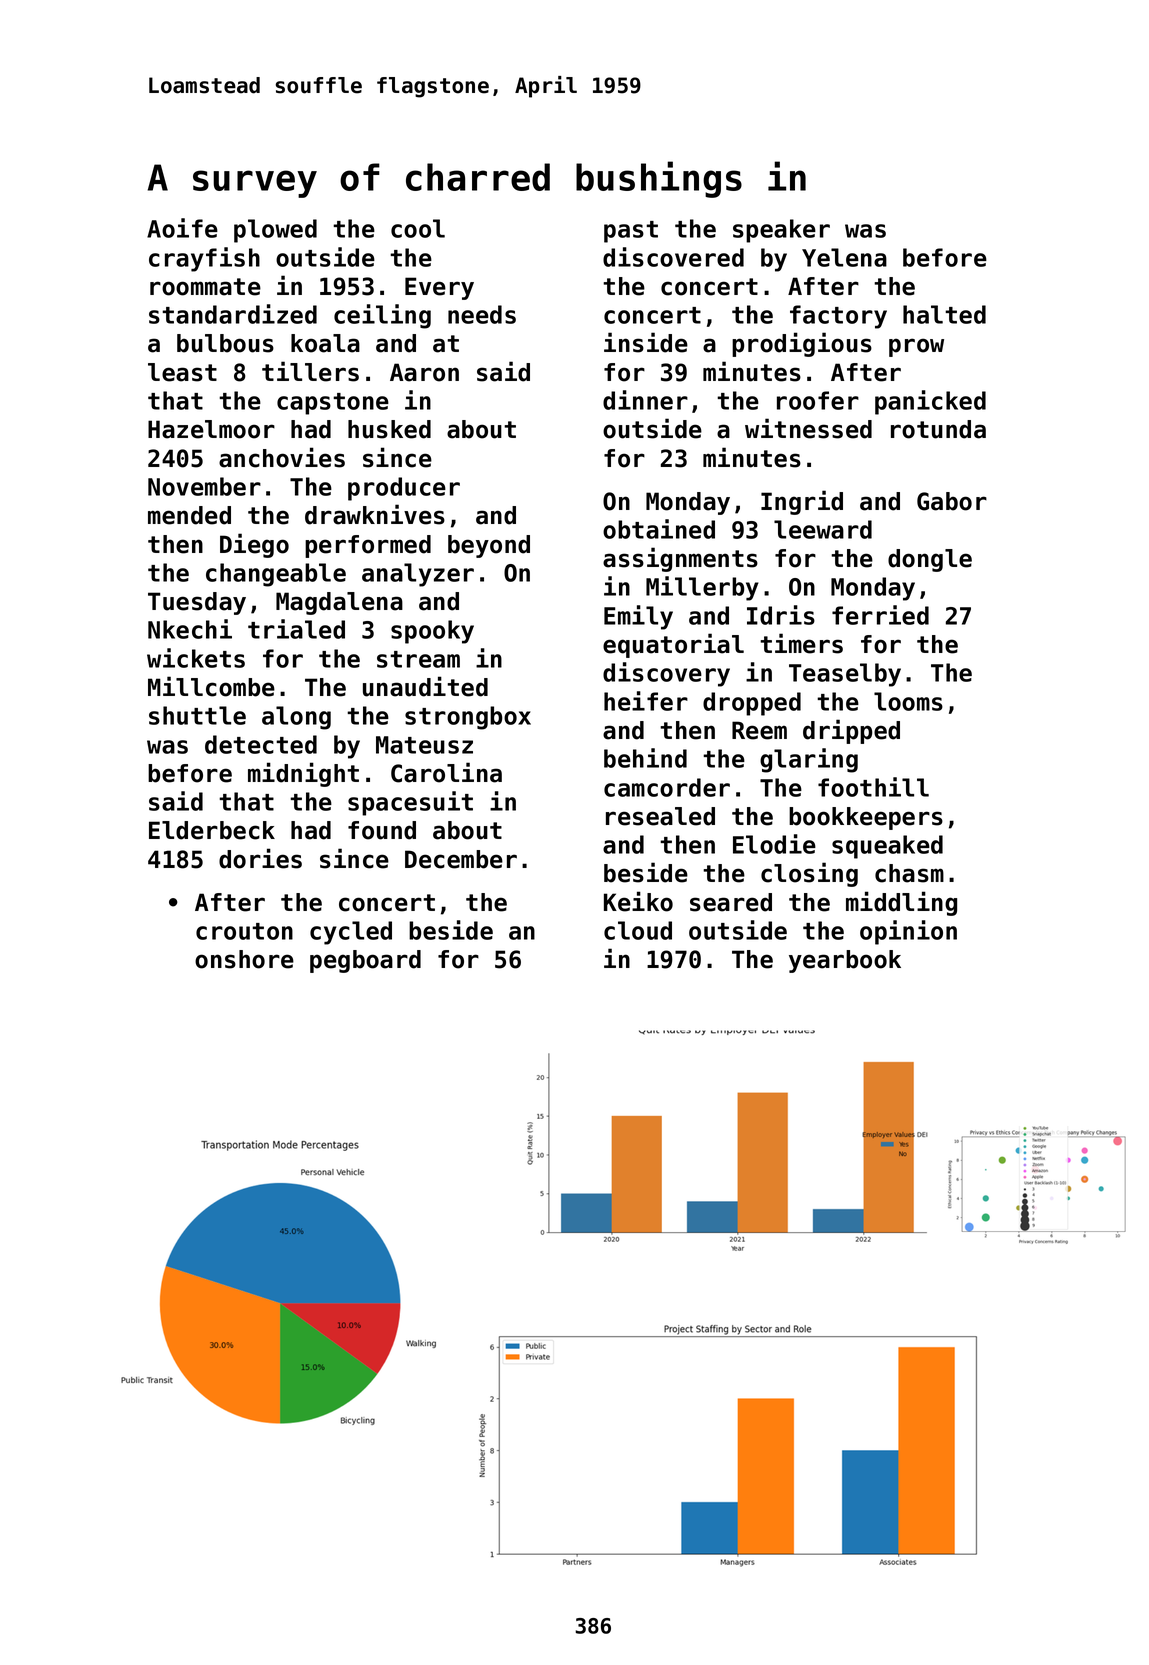 This screenshot has width=1149, height=1665. What do you see at coordinates (908, 932) in the screenshot?
I see `opinion` at bounding box center [908, 932].
